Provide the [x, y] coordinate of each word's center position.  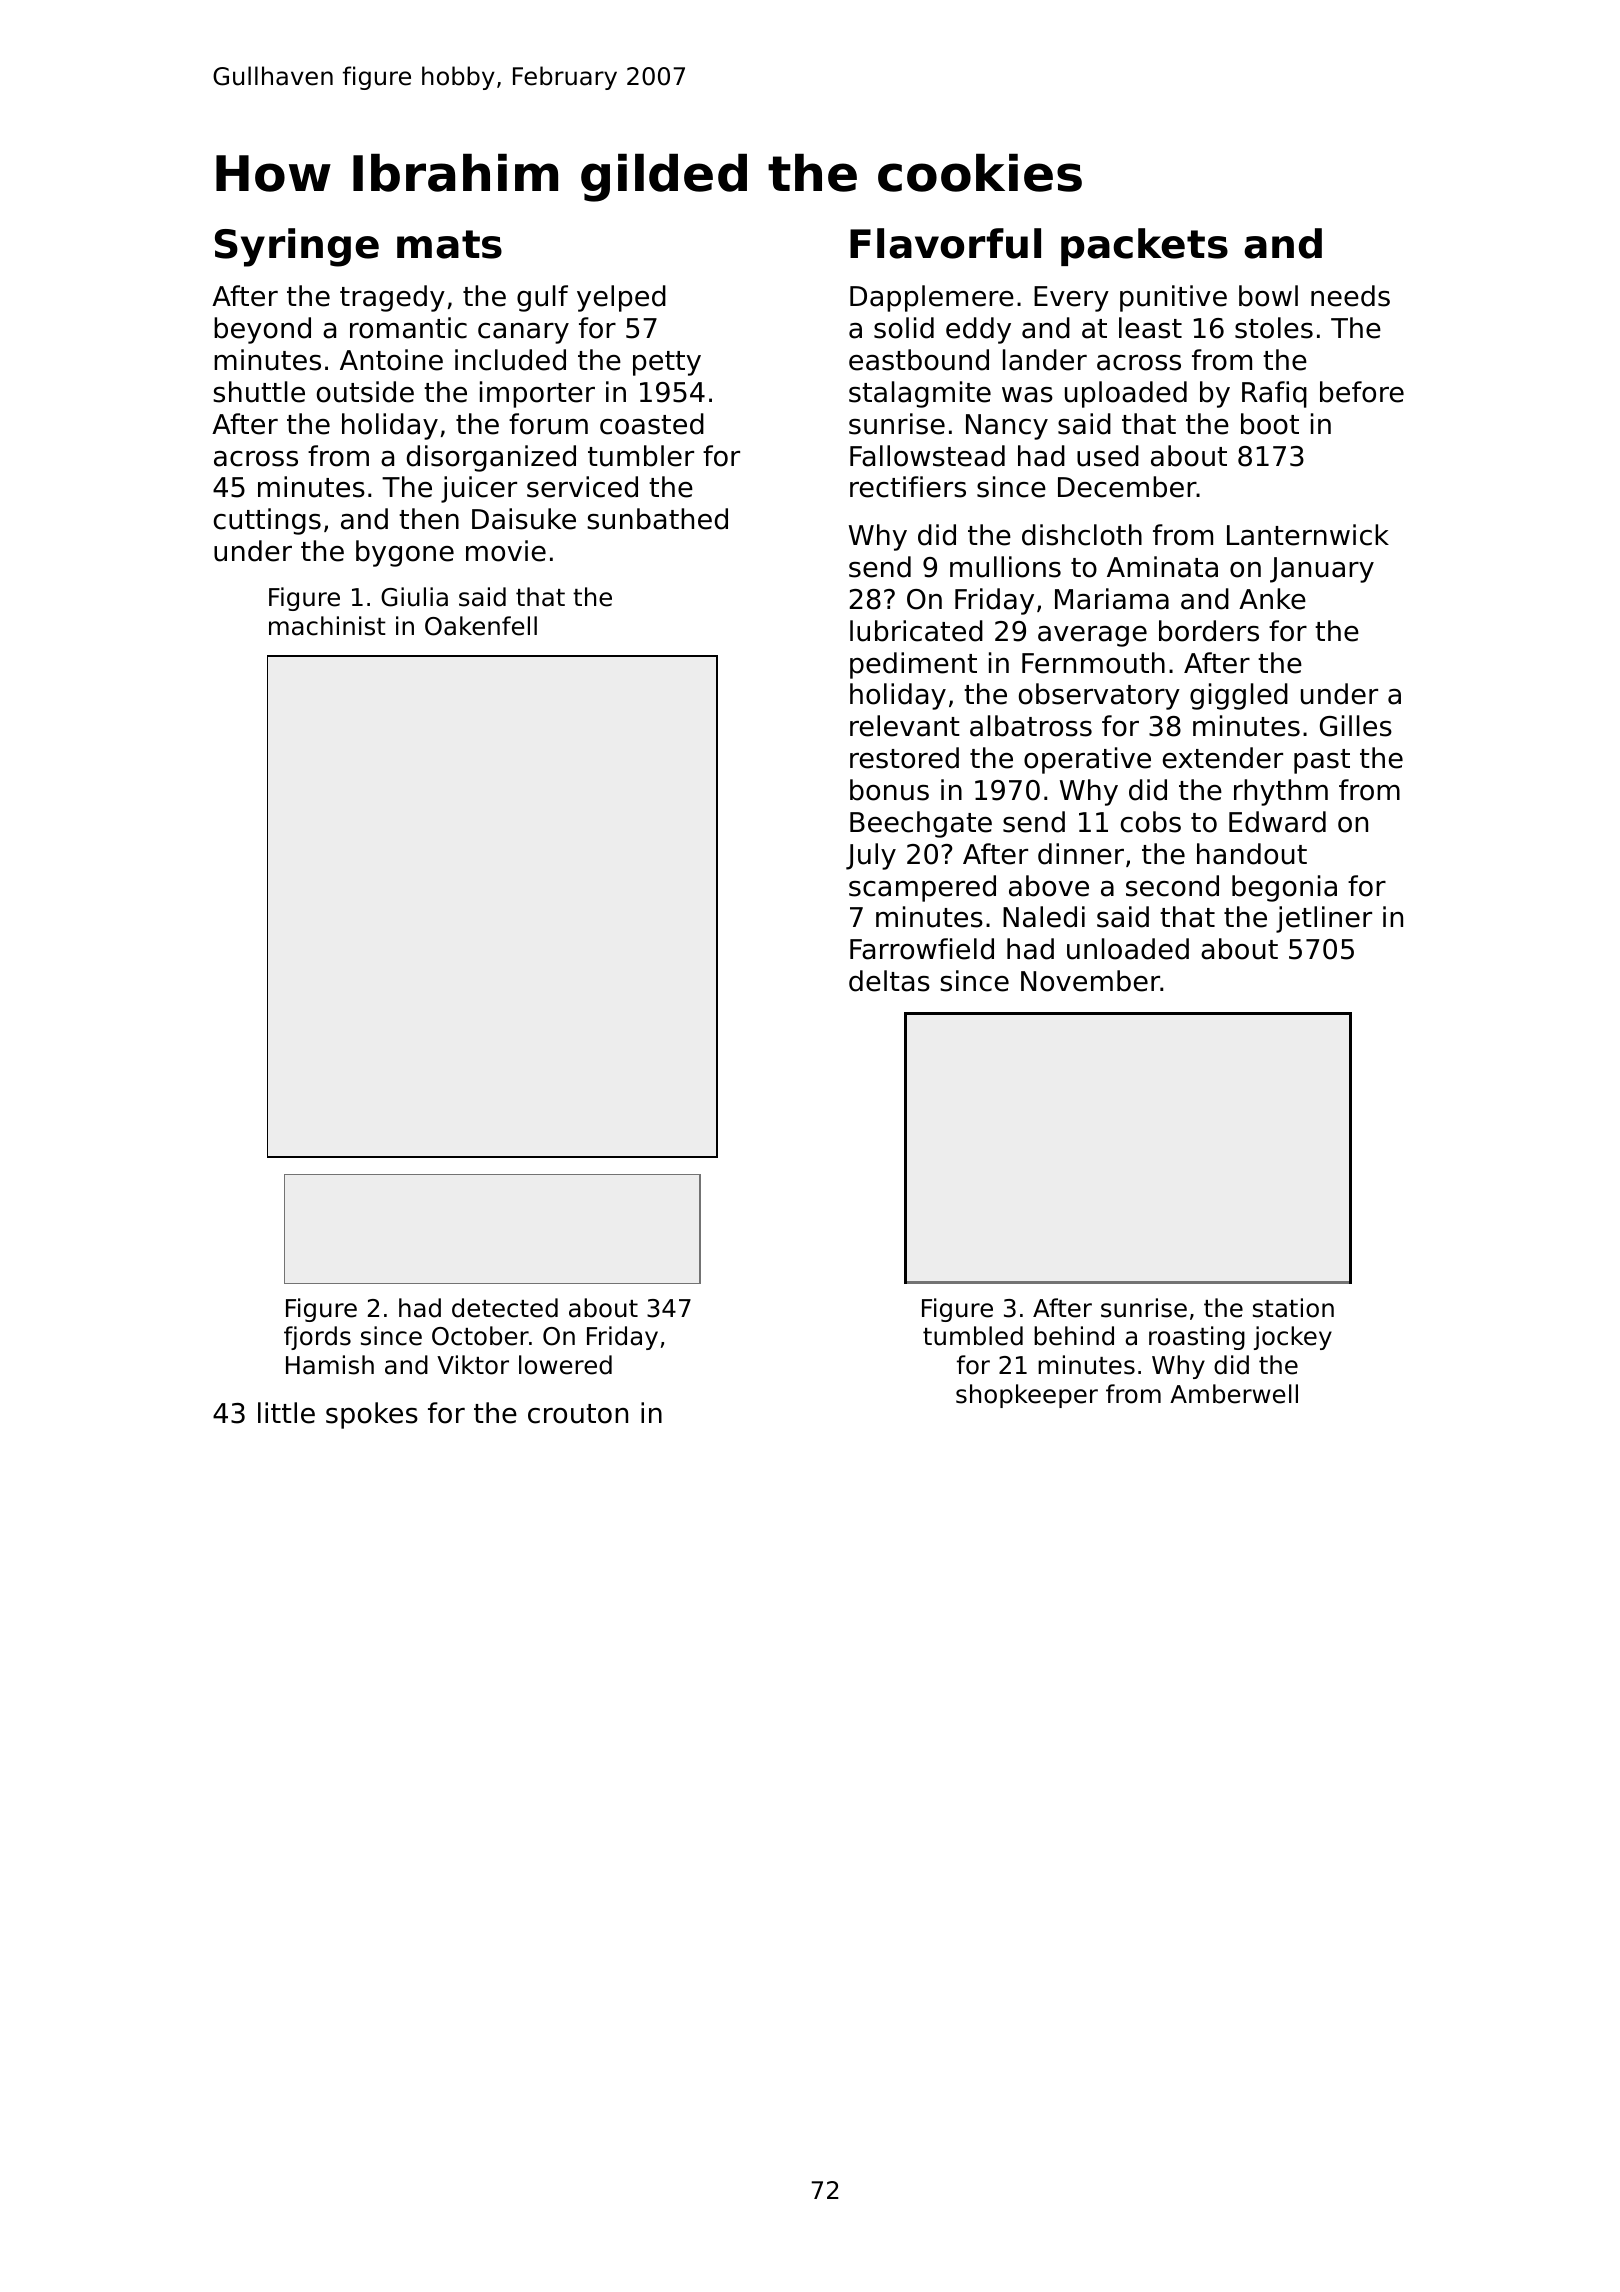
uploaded [1126, 394]
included [510, 360]
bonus [889, 790]
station [1293, 1308]
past [1322, 761]
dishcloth [1082, 535]
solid [904, 328]
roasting [1197, 1338]
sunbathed [657, 519]
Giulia [414, 597]
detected [505, 1308]
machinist [327, 626]
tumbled [973, 1336]
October [480, 1336]
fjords [317, 1338]
